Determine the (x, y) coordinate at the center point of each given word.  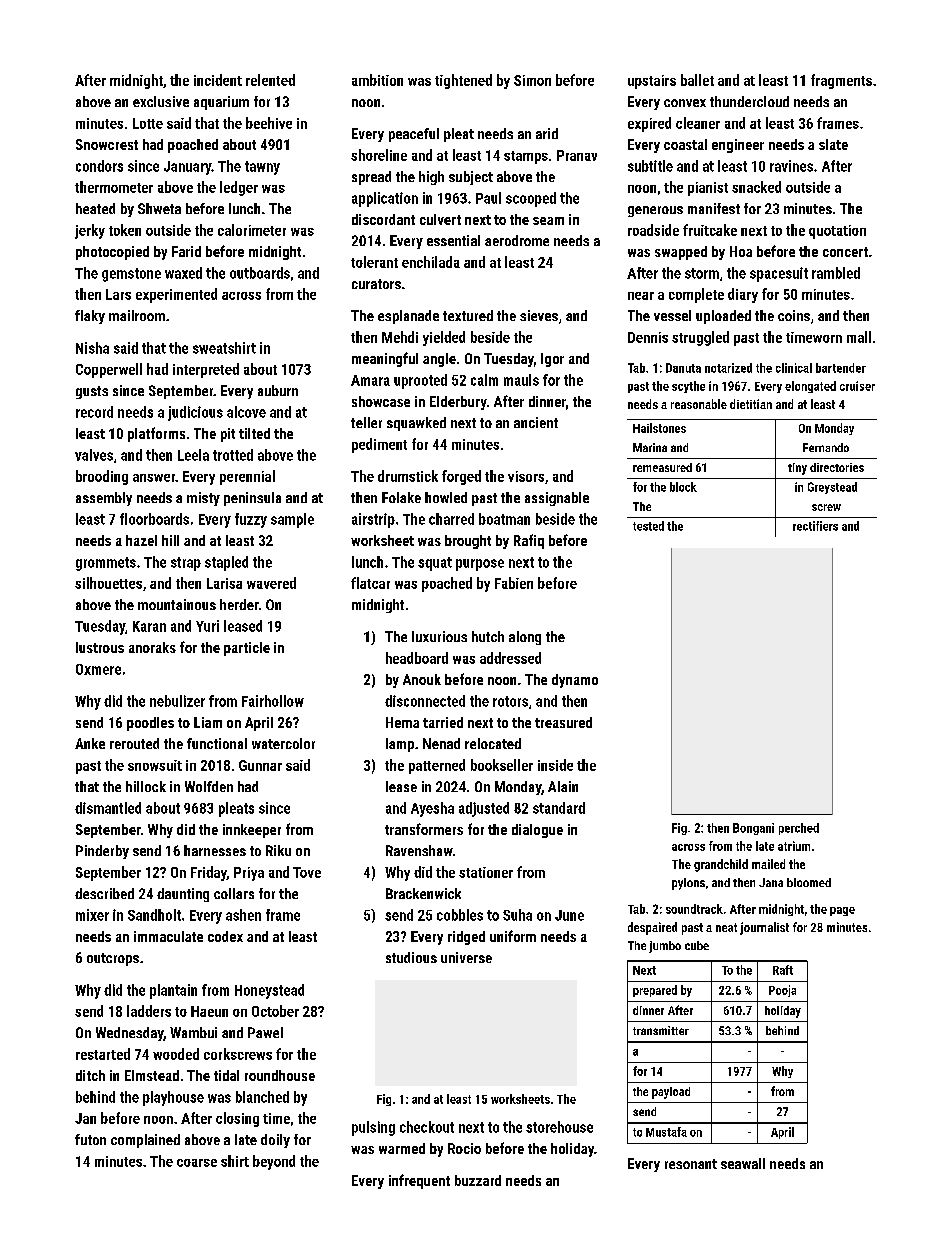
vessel (672, 315)
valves (94, 455)
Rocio (464, 1148)
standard (559, 808)
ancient (536, 422)
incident (218, 80)
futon (90, 1139)
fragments (841, 81)
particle (247, 649)
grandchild (721, 865)
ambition (377, 80)
